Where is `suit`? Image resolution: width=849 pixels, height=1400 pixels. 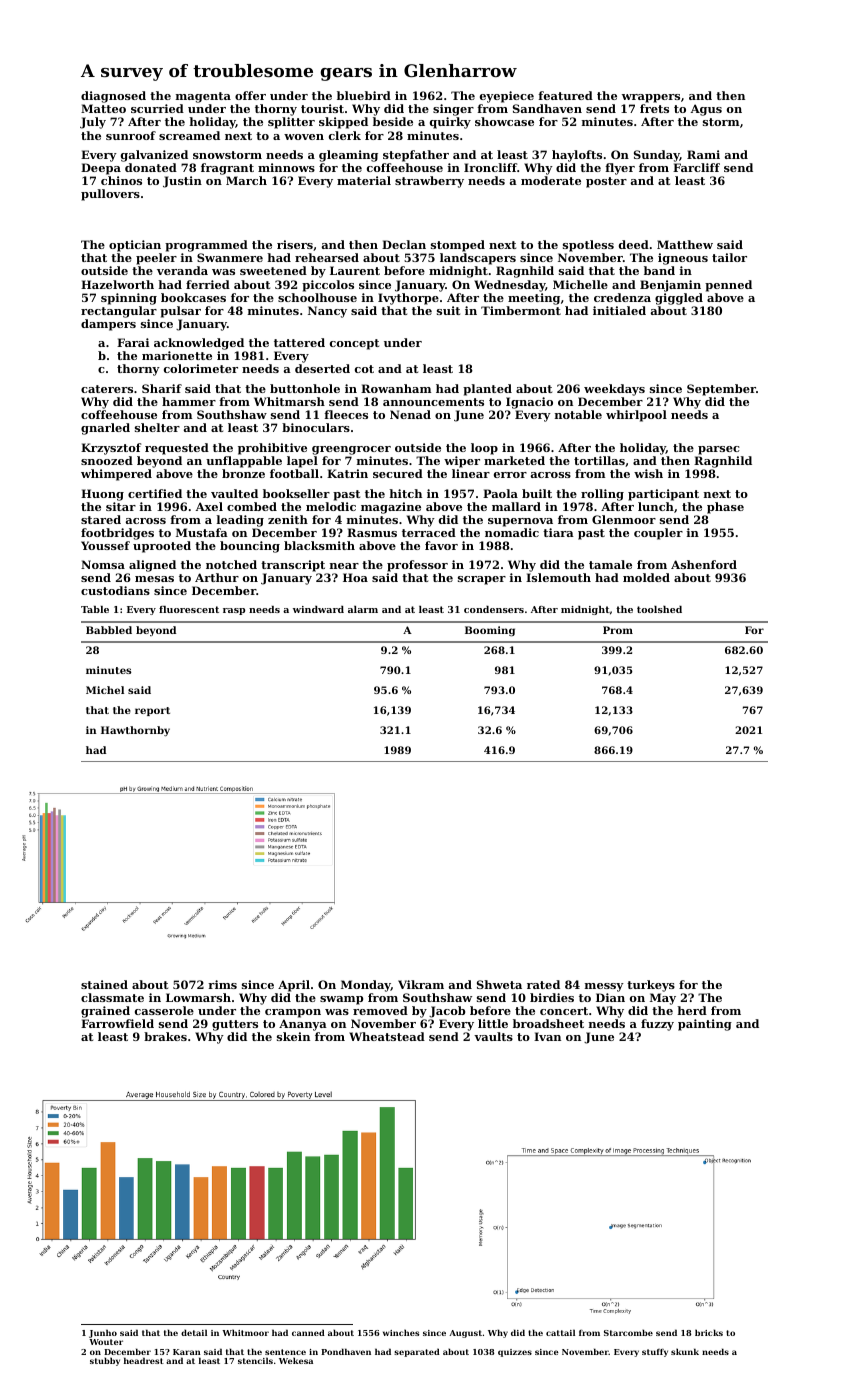
suit is located at coordinates (448, 310).
